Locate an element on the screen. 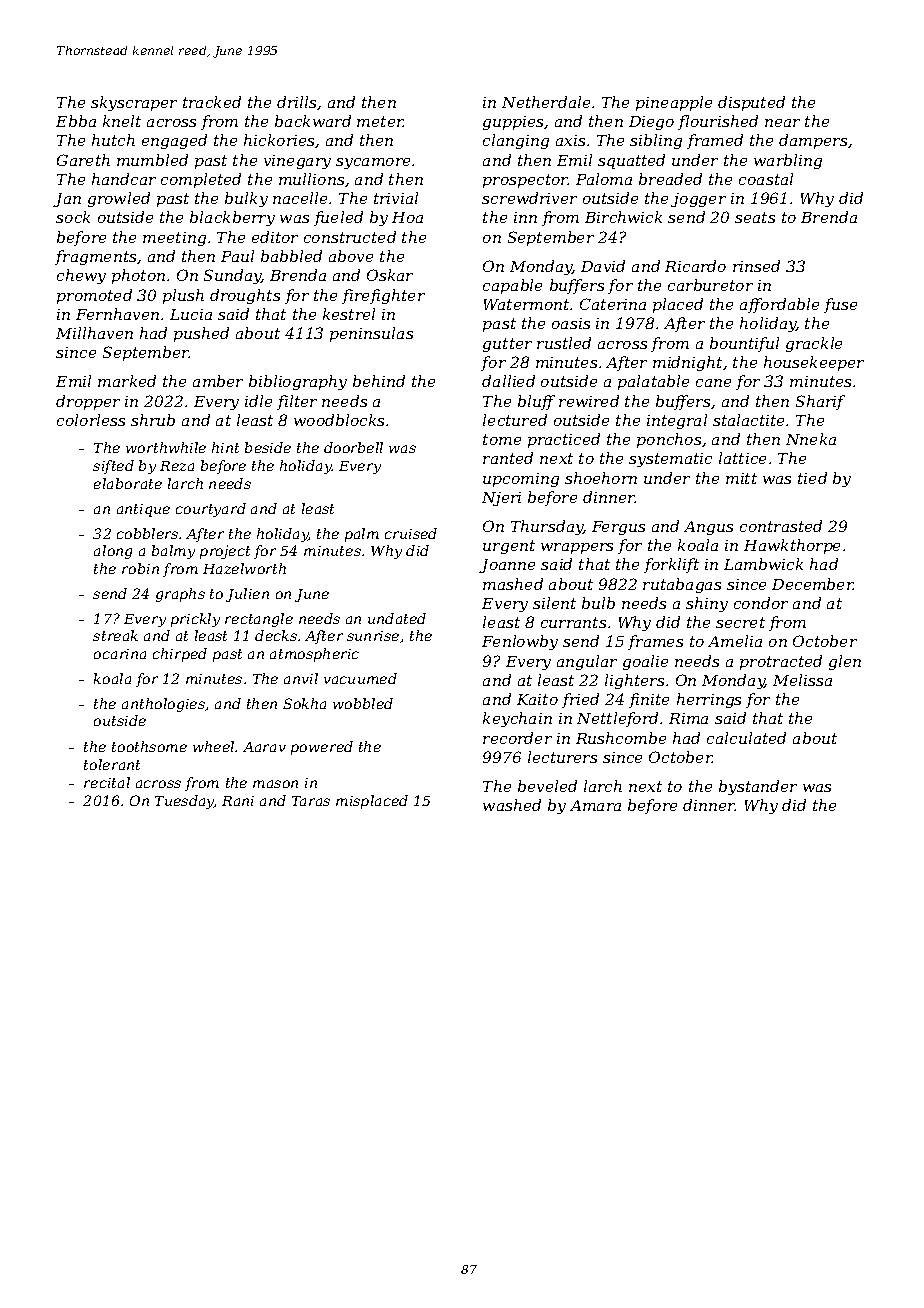 This screenshot has height=1308, width=924. bluff is located at coordinates (536, 402).
